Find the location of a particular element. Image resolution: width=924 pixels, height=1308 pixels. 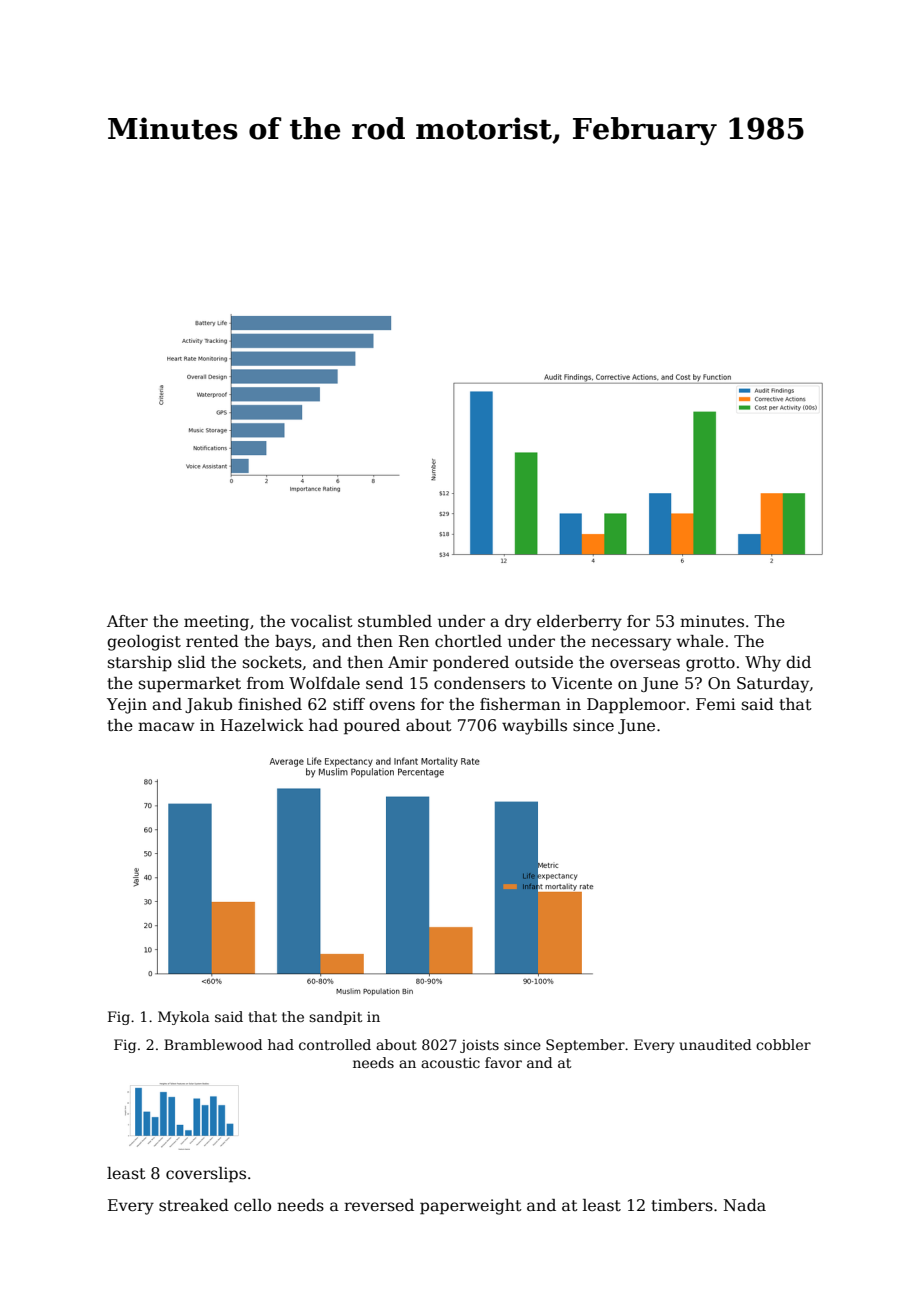

rented is located at coordinates (212, 641).
